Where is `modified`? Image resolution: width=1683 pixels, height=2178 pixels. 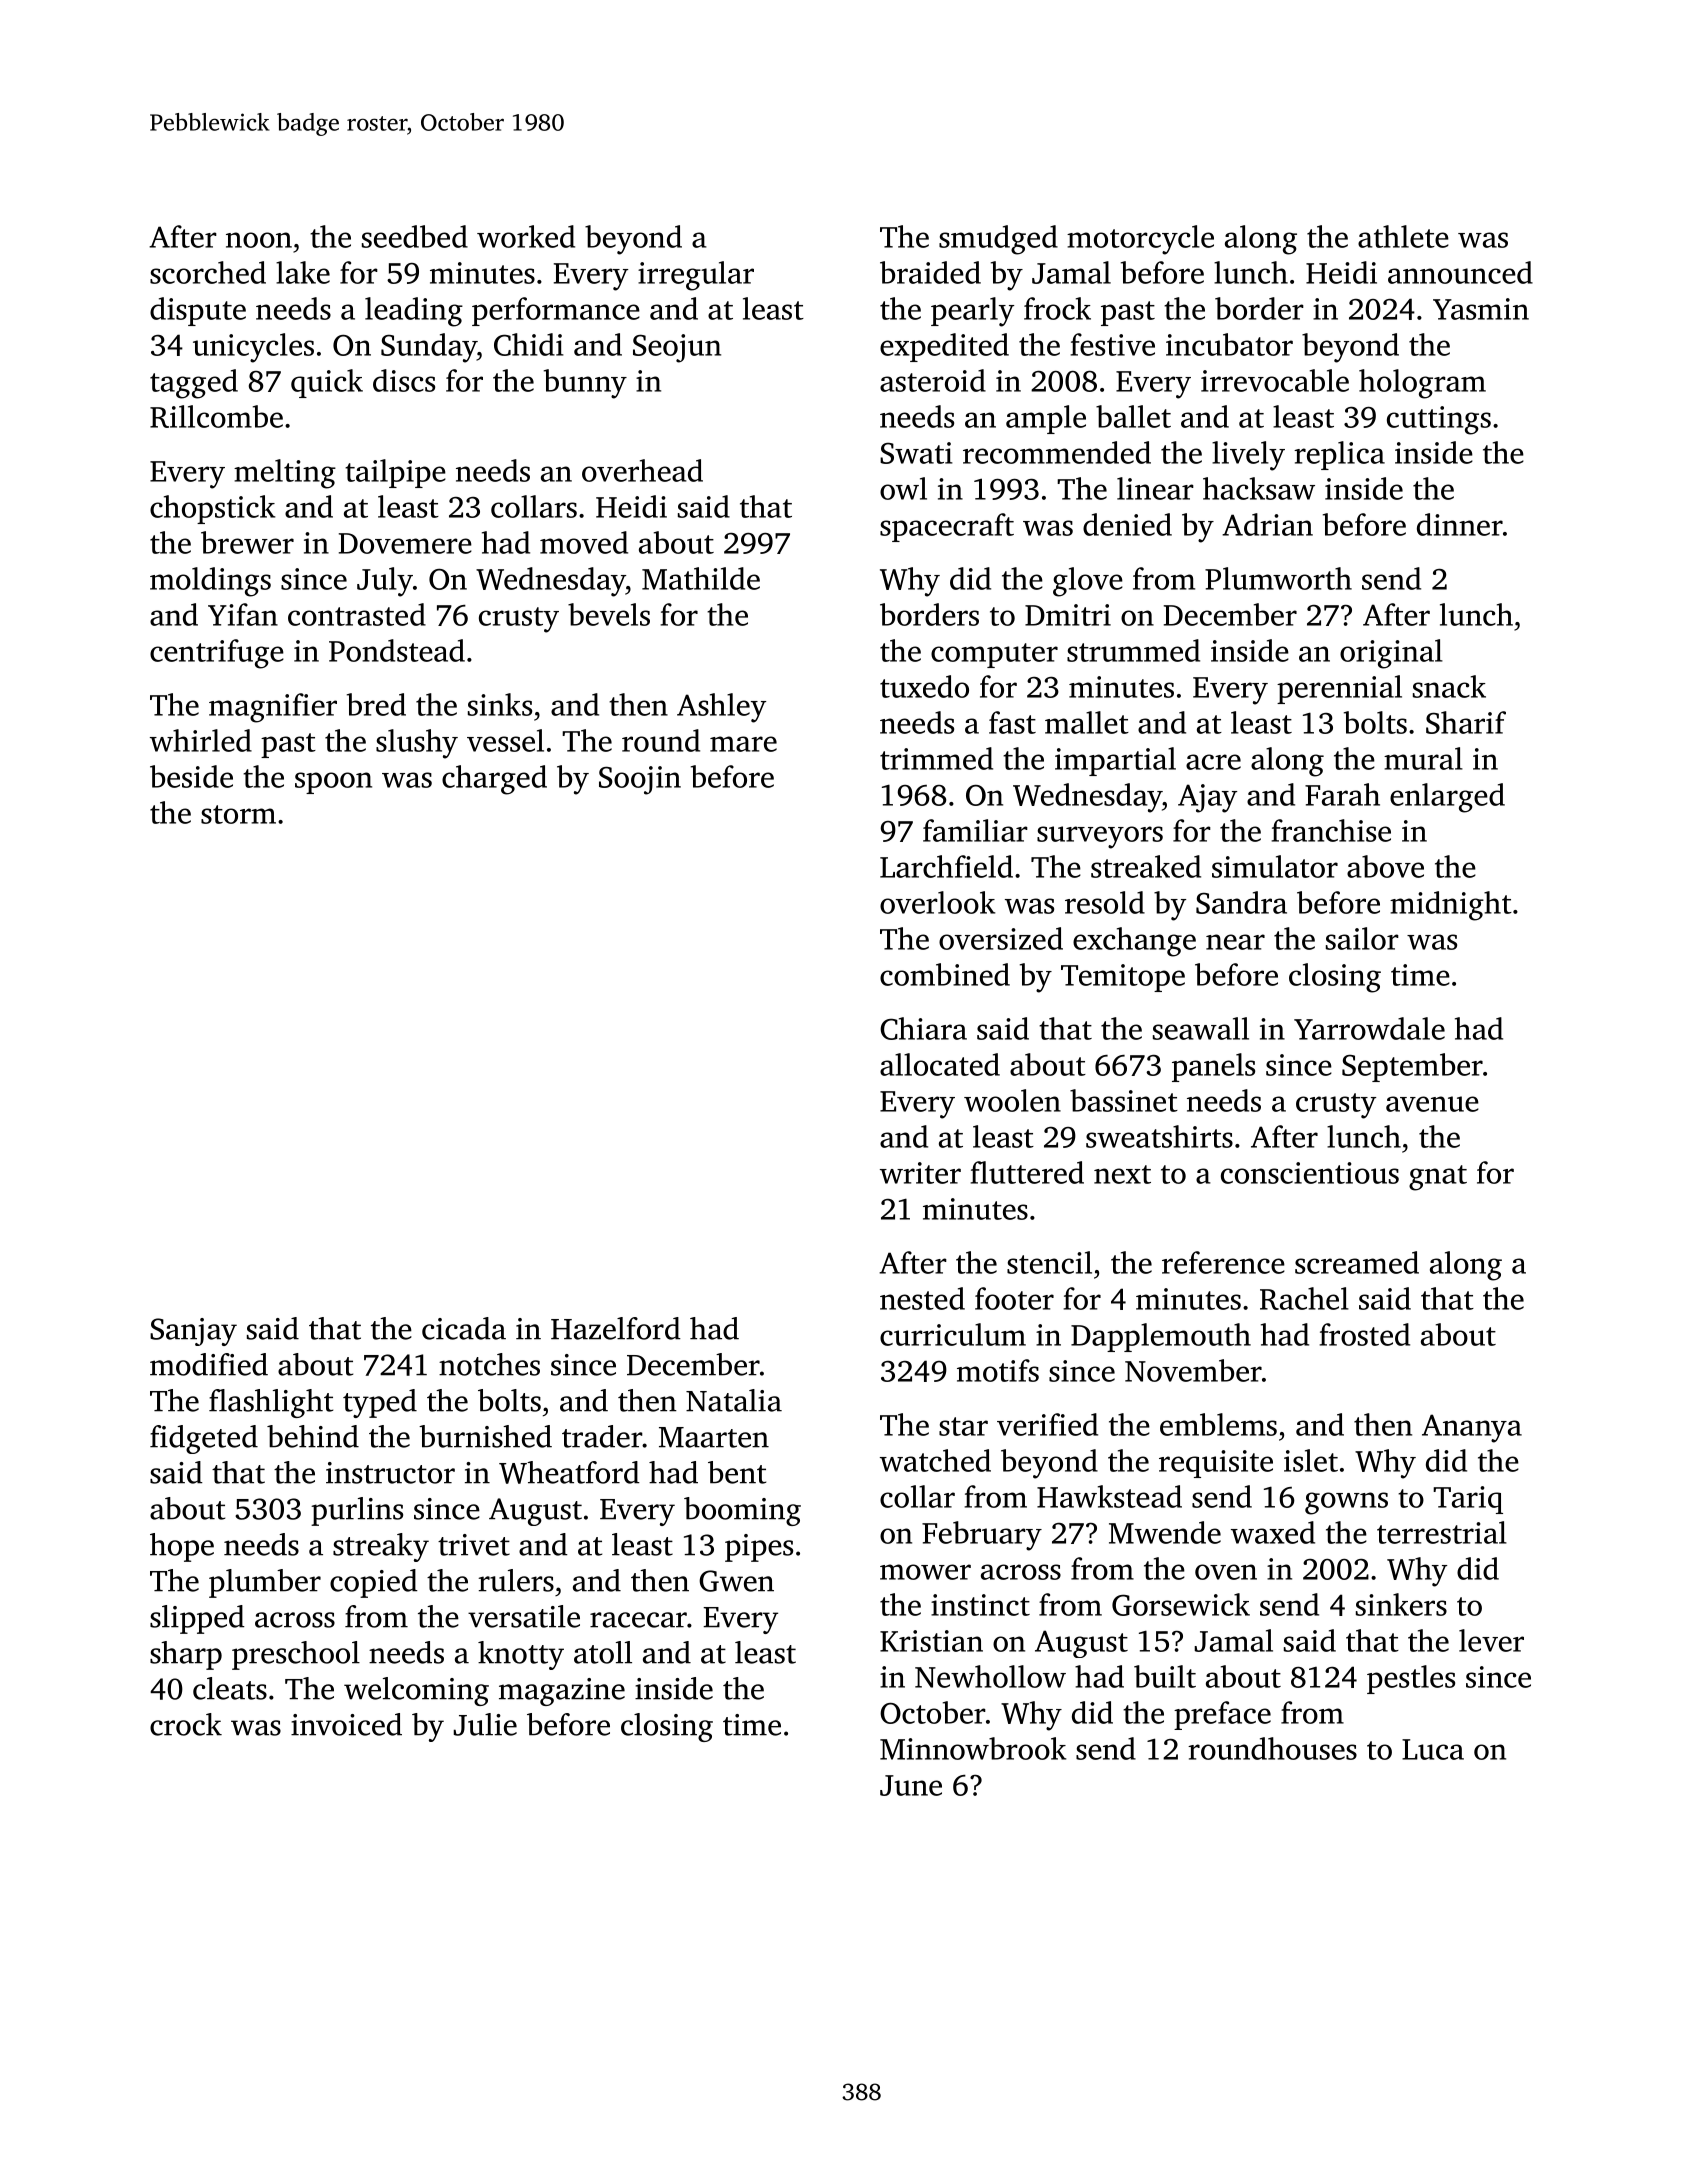
modified is located at coordinates (209, 1364).
